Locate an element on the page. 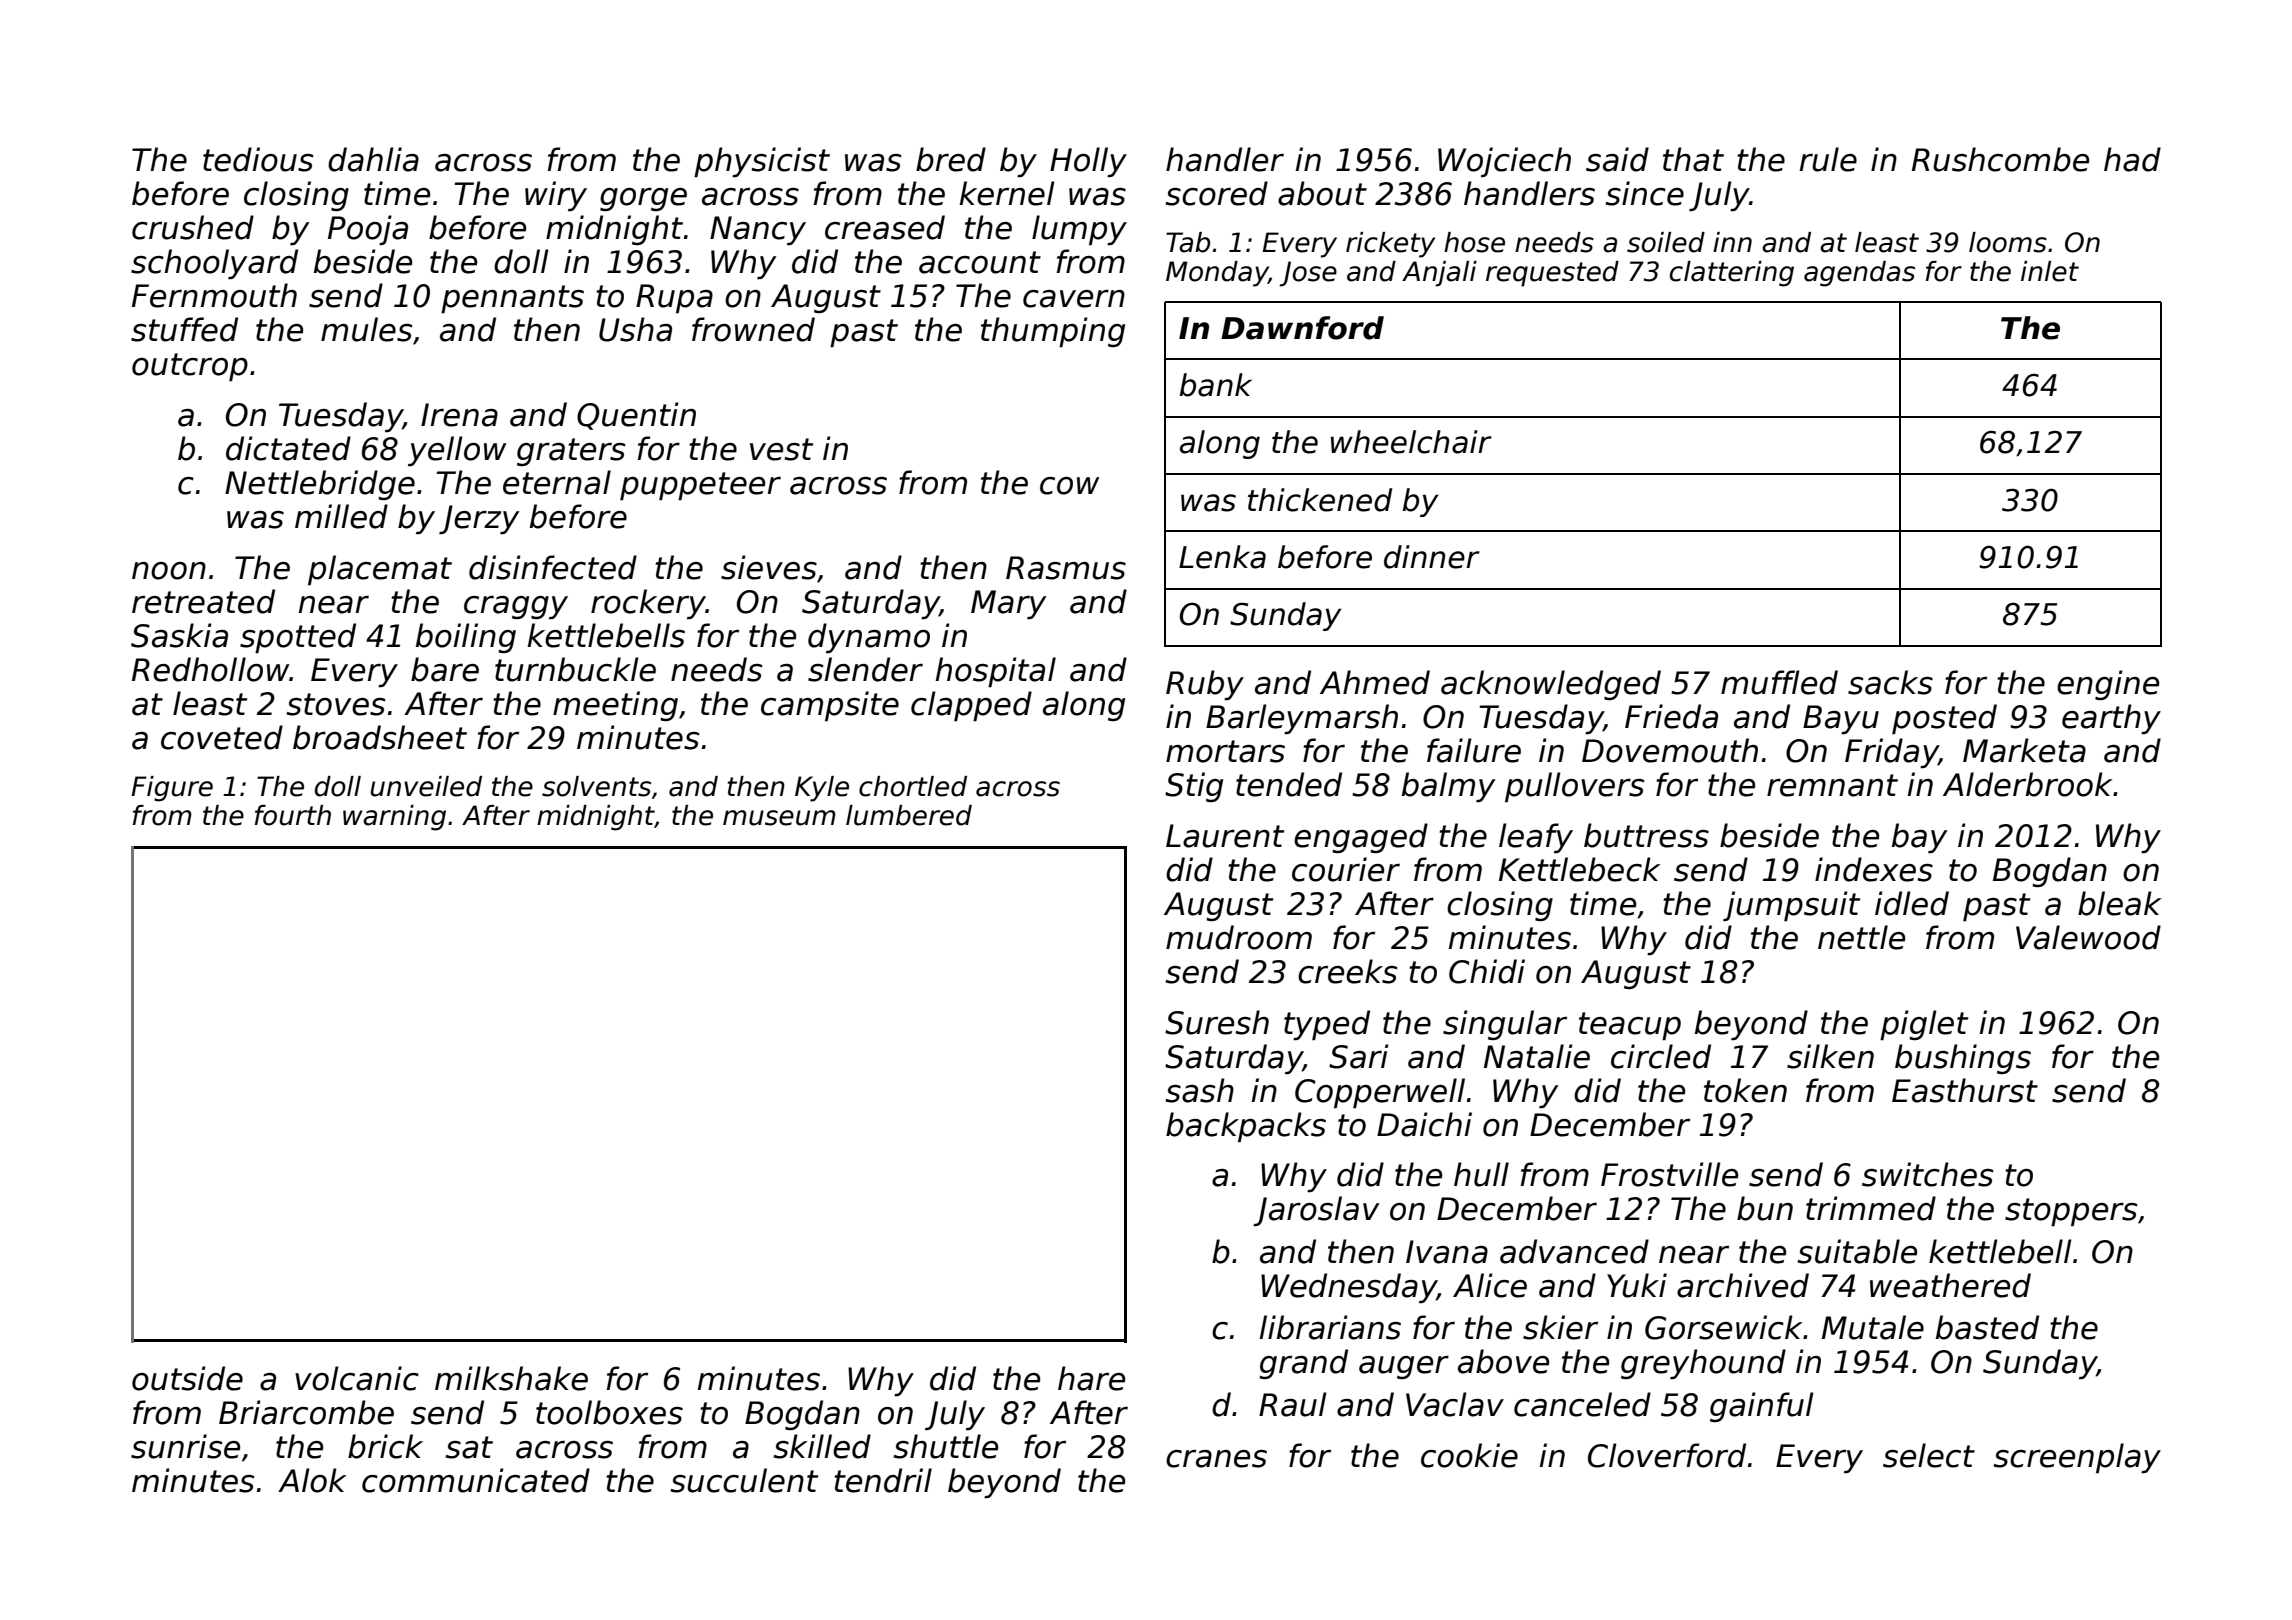 The image size is (2292, 1620). Jerzy is located at coordinates (479, 519).
